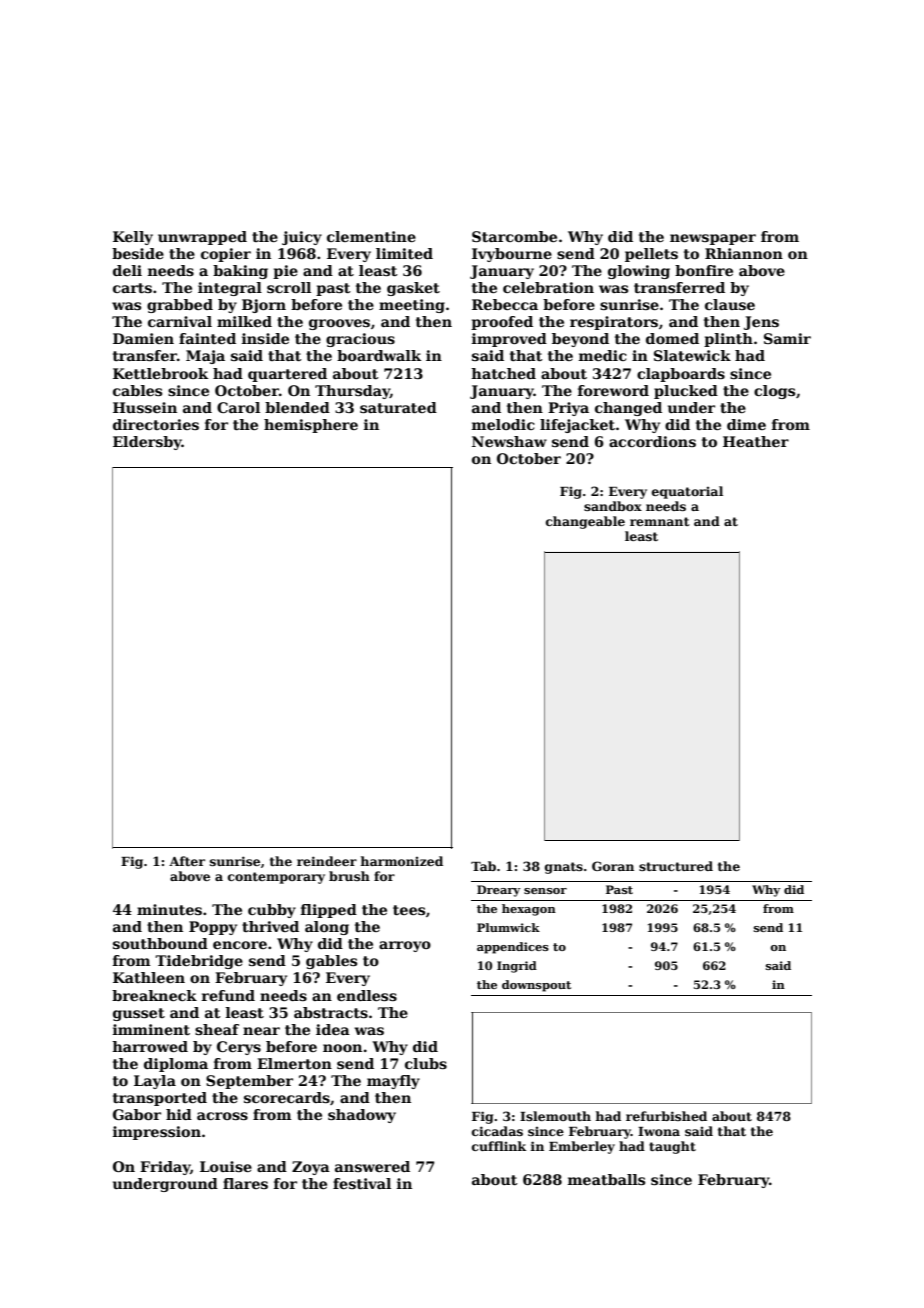 This image has width=924, height=1308. I want to click on structured, so click(676, 866).
